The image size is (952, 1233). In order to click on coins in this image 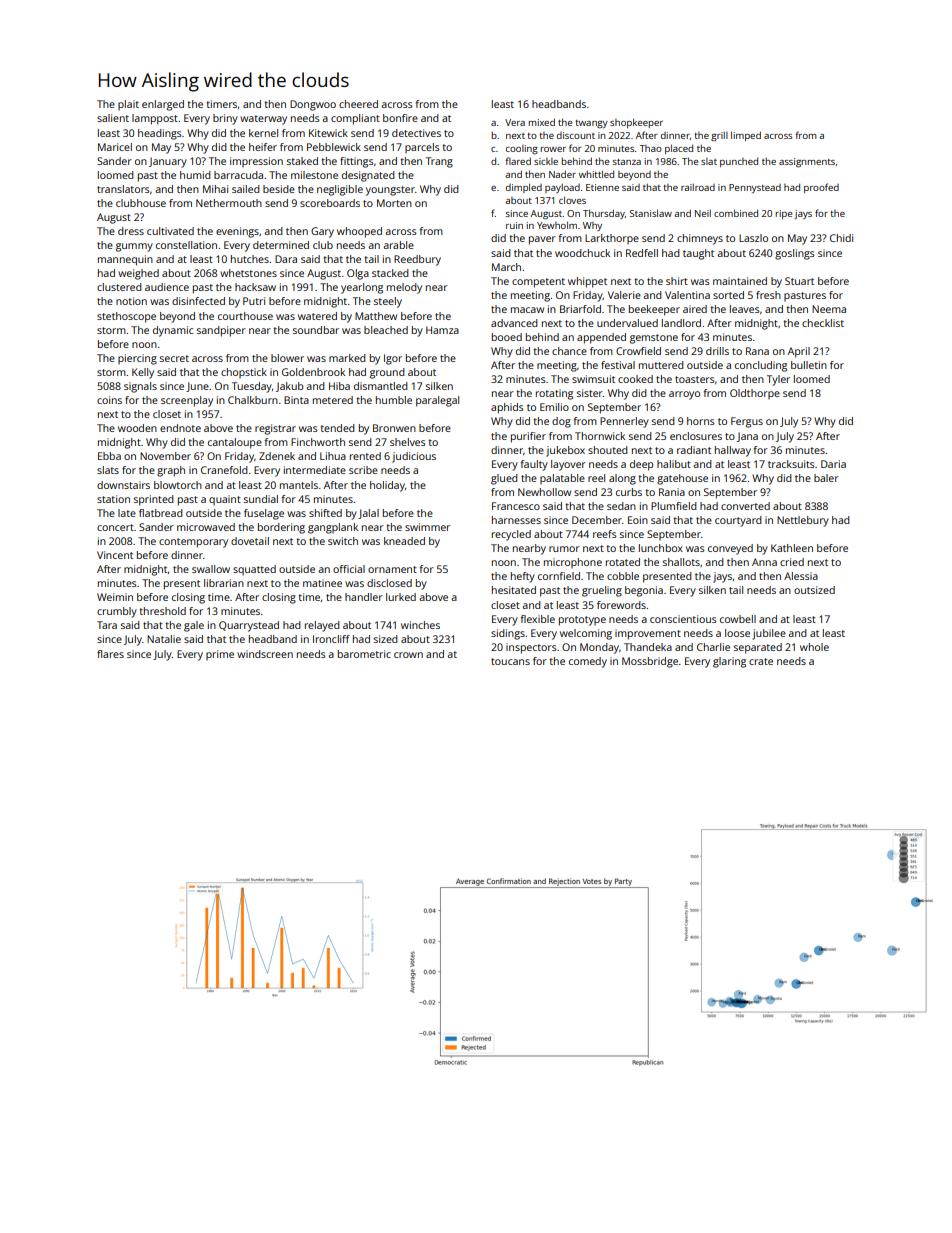, I will do `click(109, 400)`.
